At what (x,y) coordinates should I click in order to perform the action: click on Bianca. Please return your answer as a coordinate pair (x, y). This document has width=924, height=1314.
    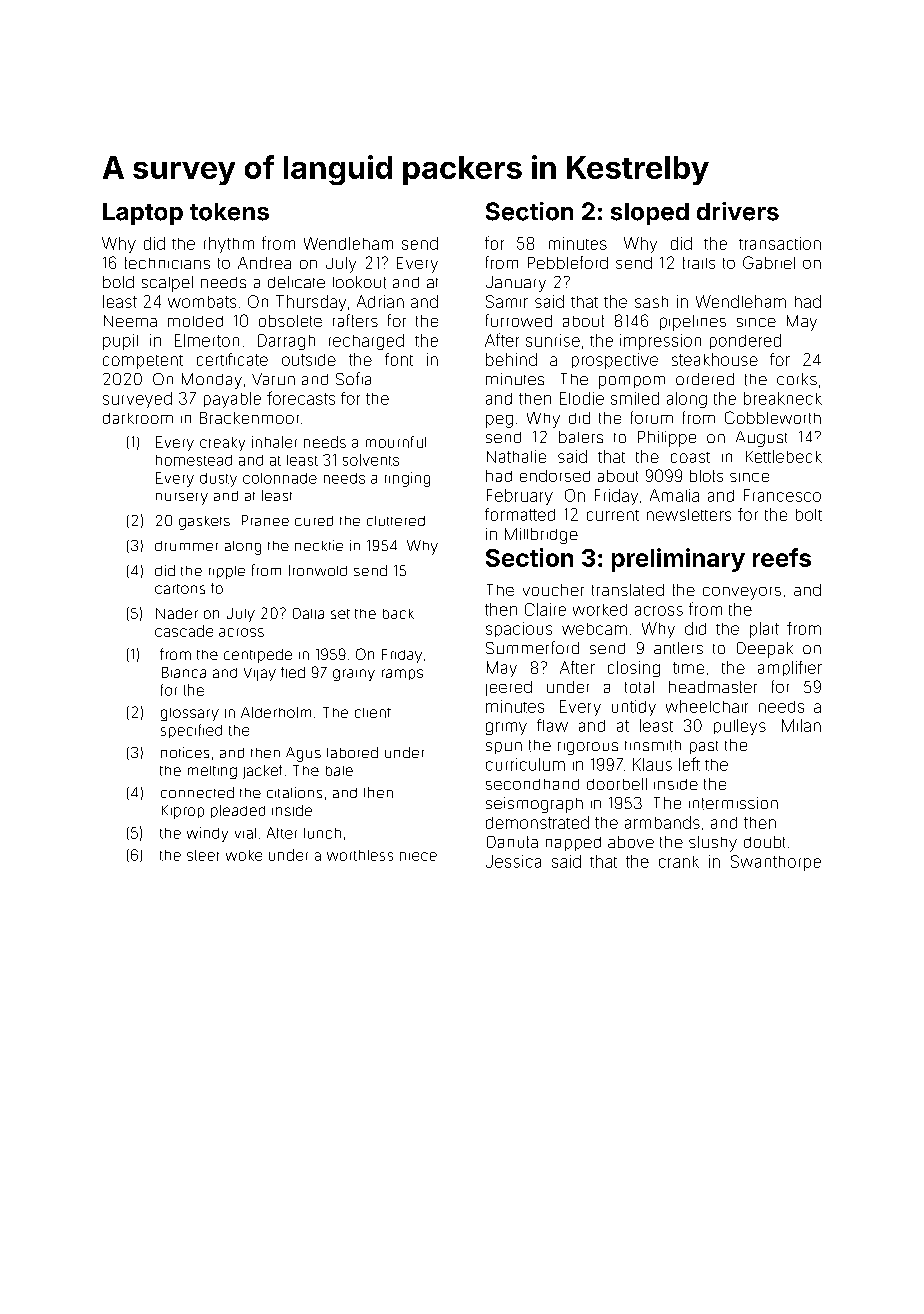
    Looking at the image, I should click on (184, 672).
